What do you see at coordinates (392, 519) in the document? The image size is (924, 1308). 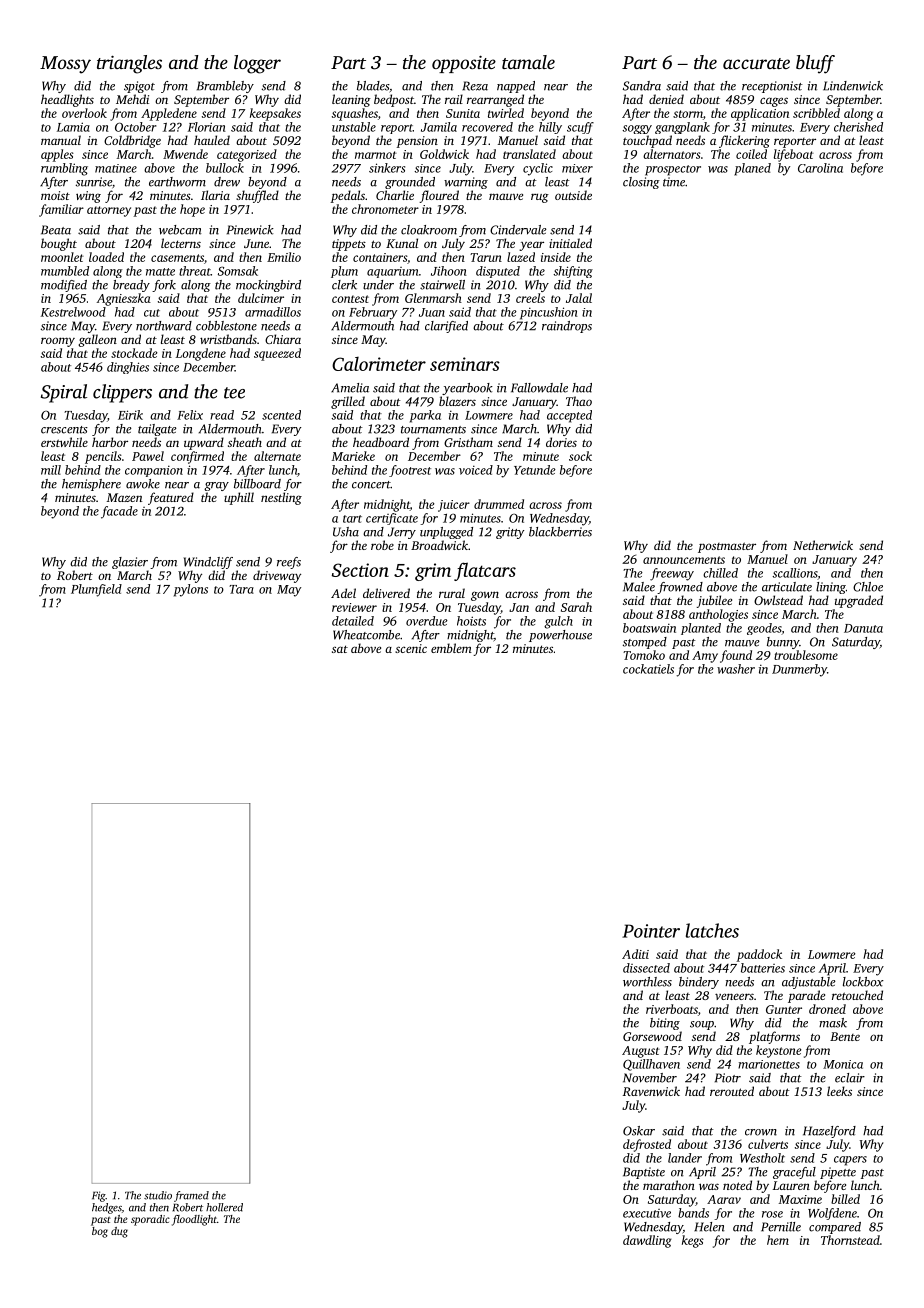 I see `certificate` at bounding box center [392, 519].
